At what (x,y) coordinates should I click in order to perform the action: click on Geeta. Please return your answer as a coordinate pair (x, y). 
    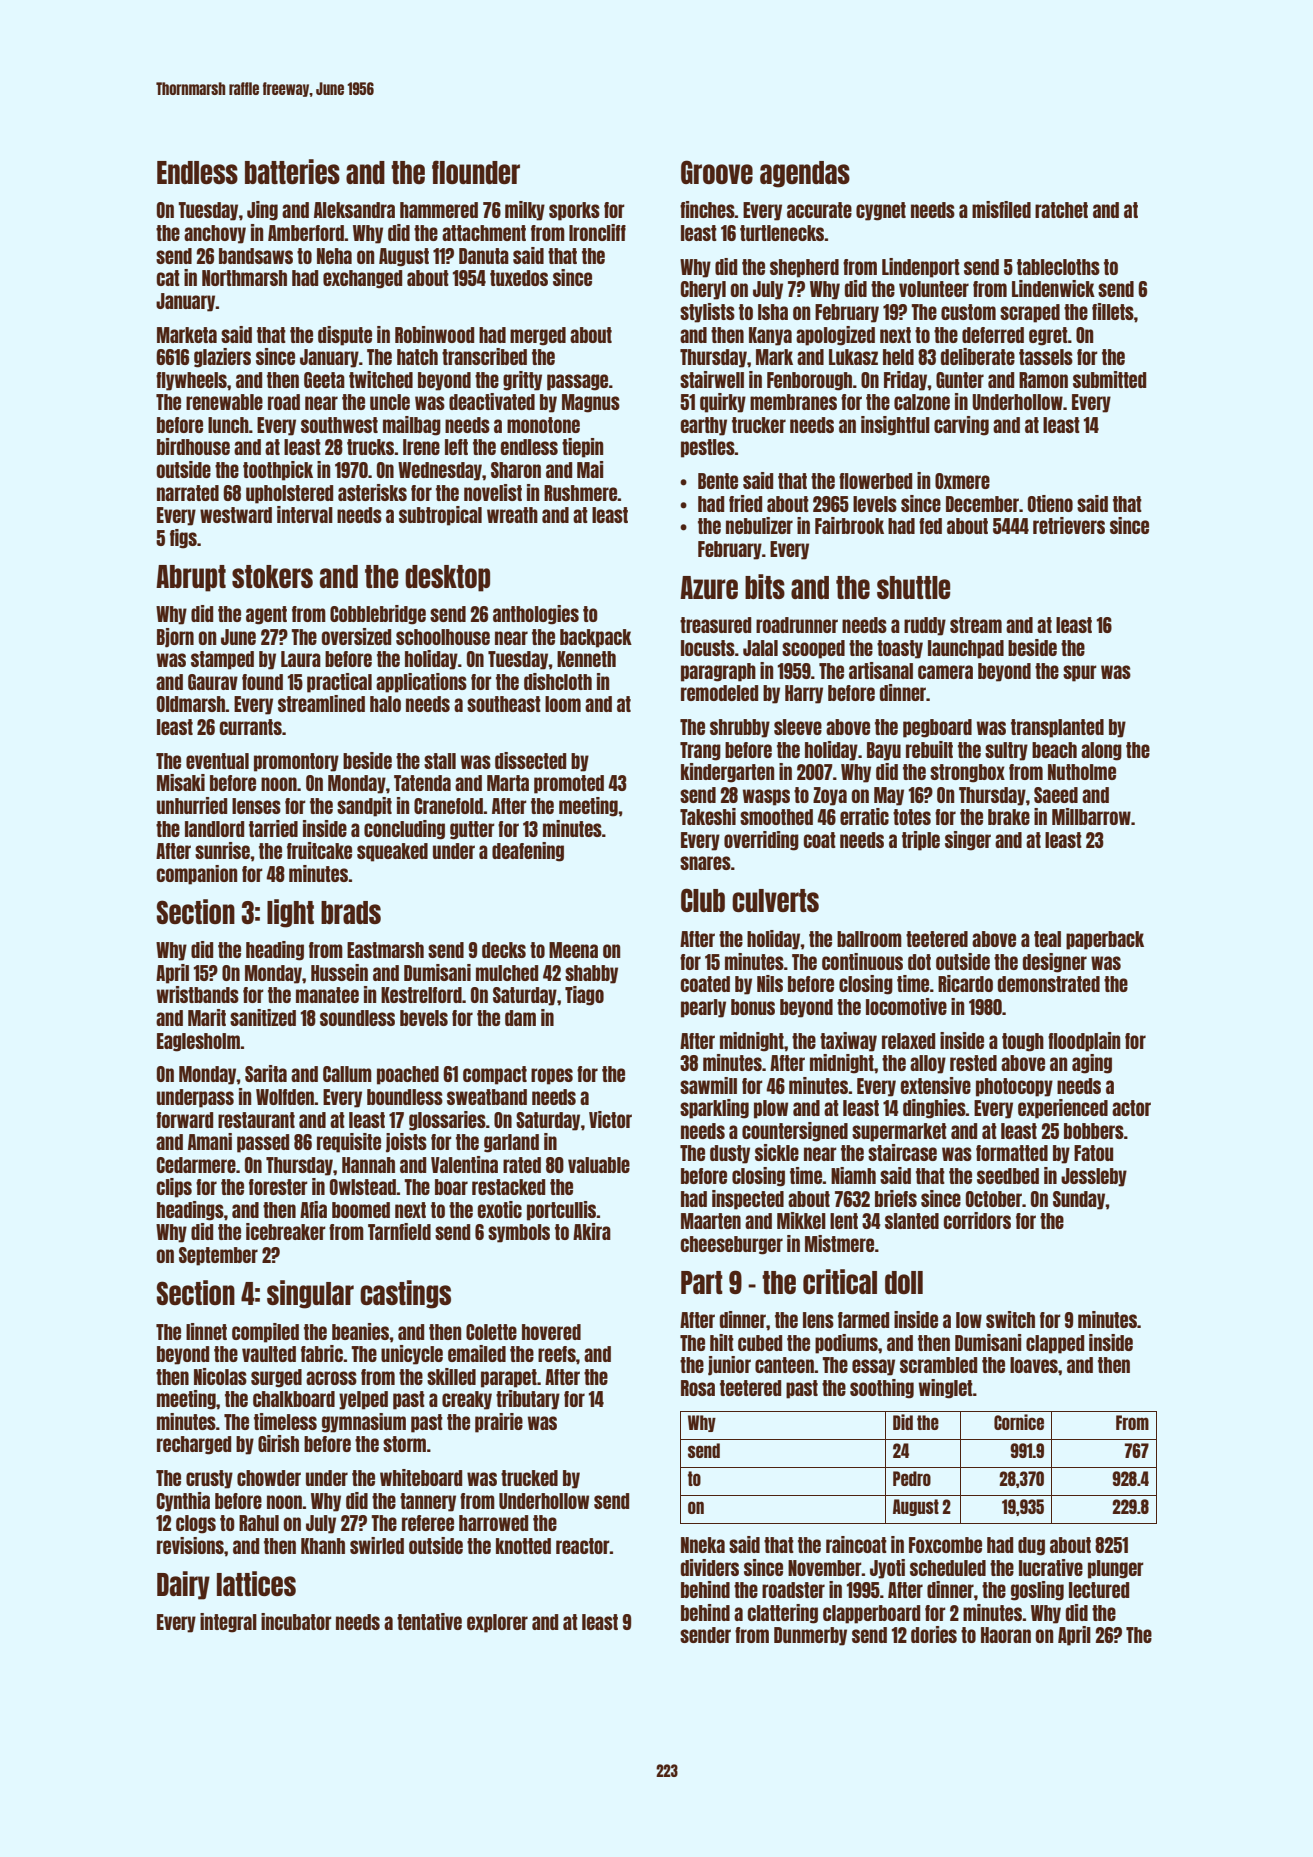
    Looking at the image, I should click on (324, 380).
